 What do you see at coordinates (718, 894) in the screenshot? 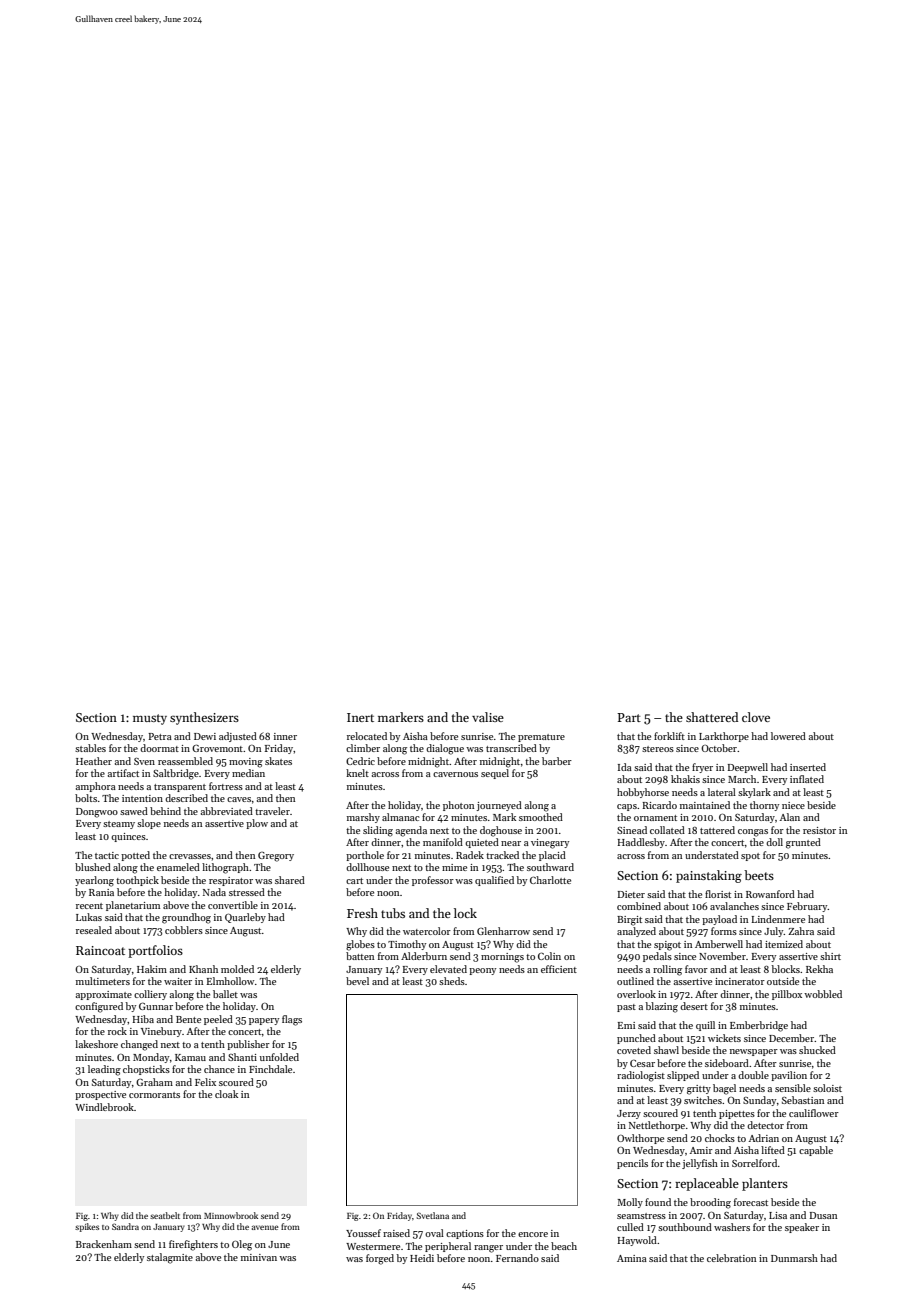
I see `florist` at bounding box center [718, 894].
